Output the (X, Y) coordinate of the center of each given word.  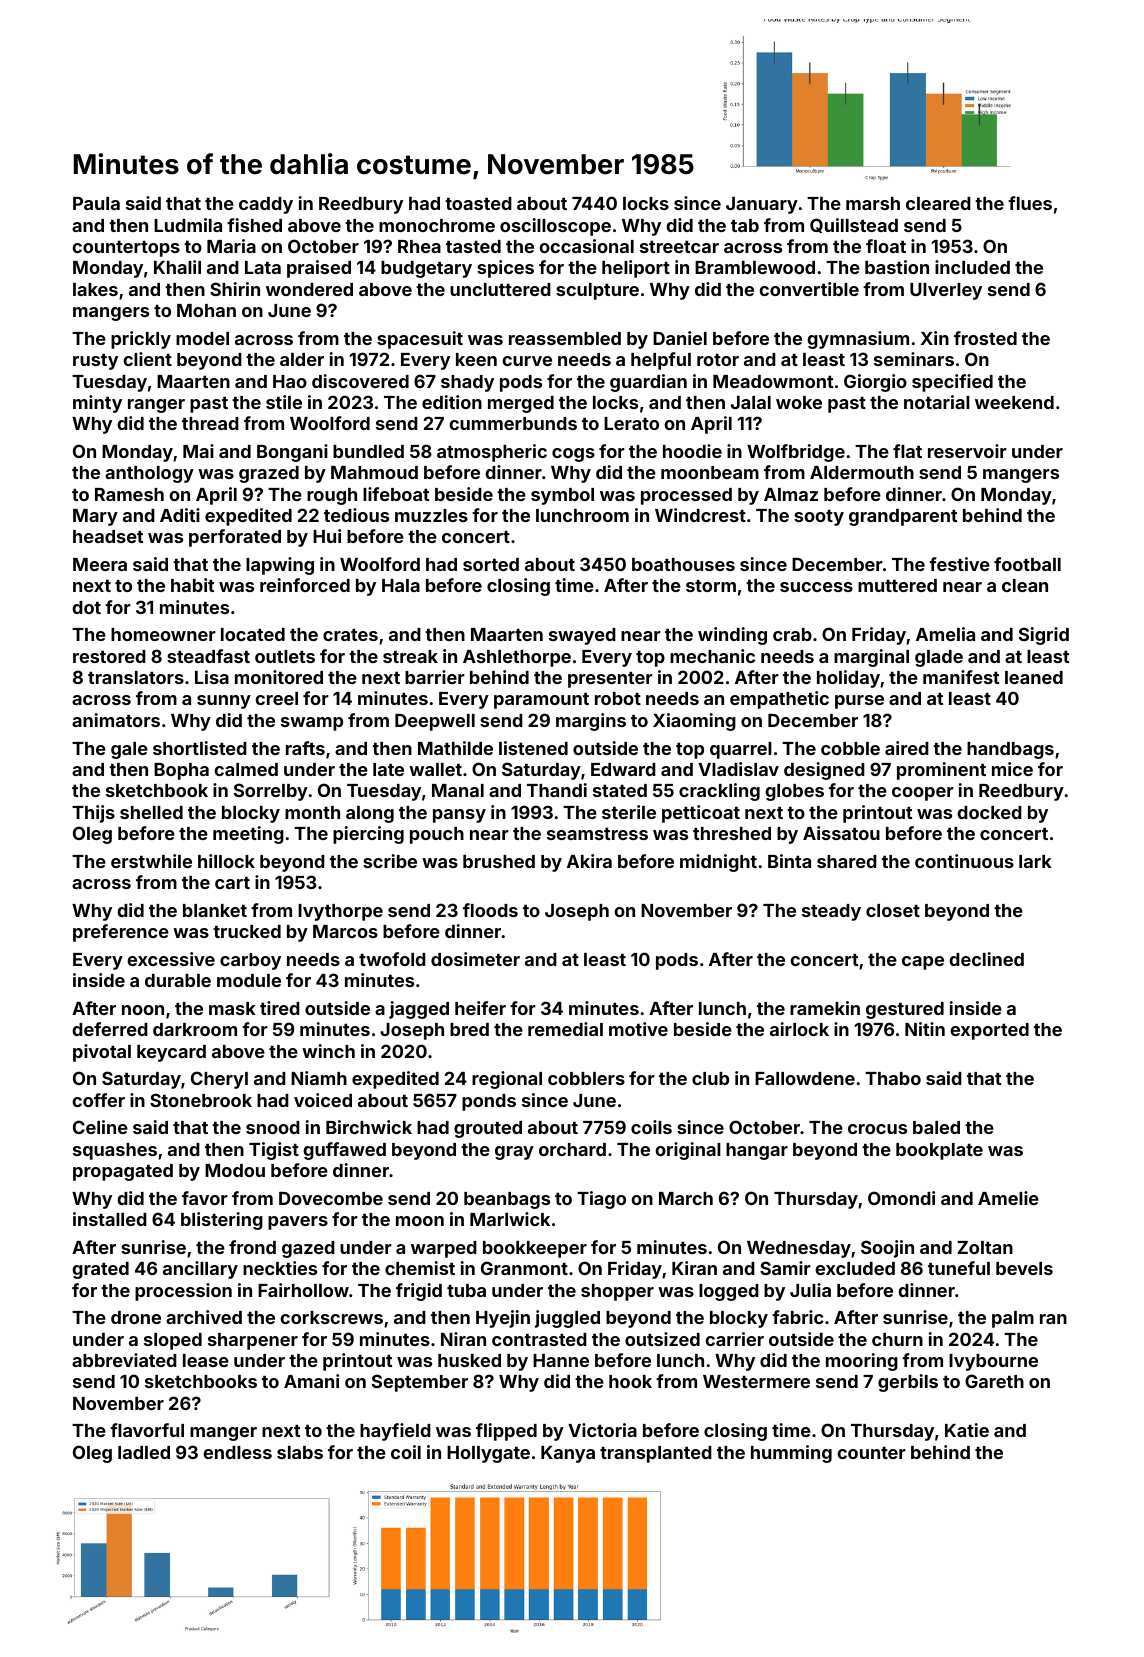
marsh (873, 203)
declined (986, 959)
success (816, 587)
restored (109, 656)
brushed (499, 861)
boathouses (683, 564)
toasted (478, 203)
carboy (250, 961)
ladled (144, 1452)
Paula (96, 203)
